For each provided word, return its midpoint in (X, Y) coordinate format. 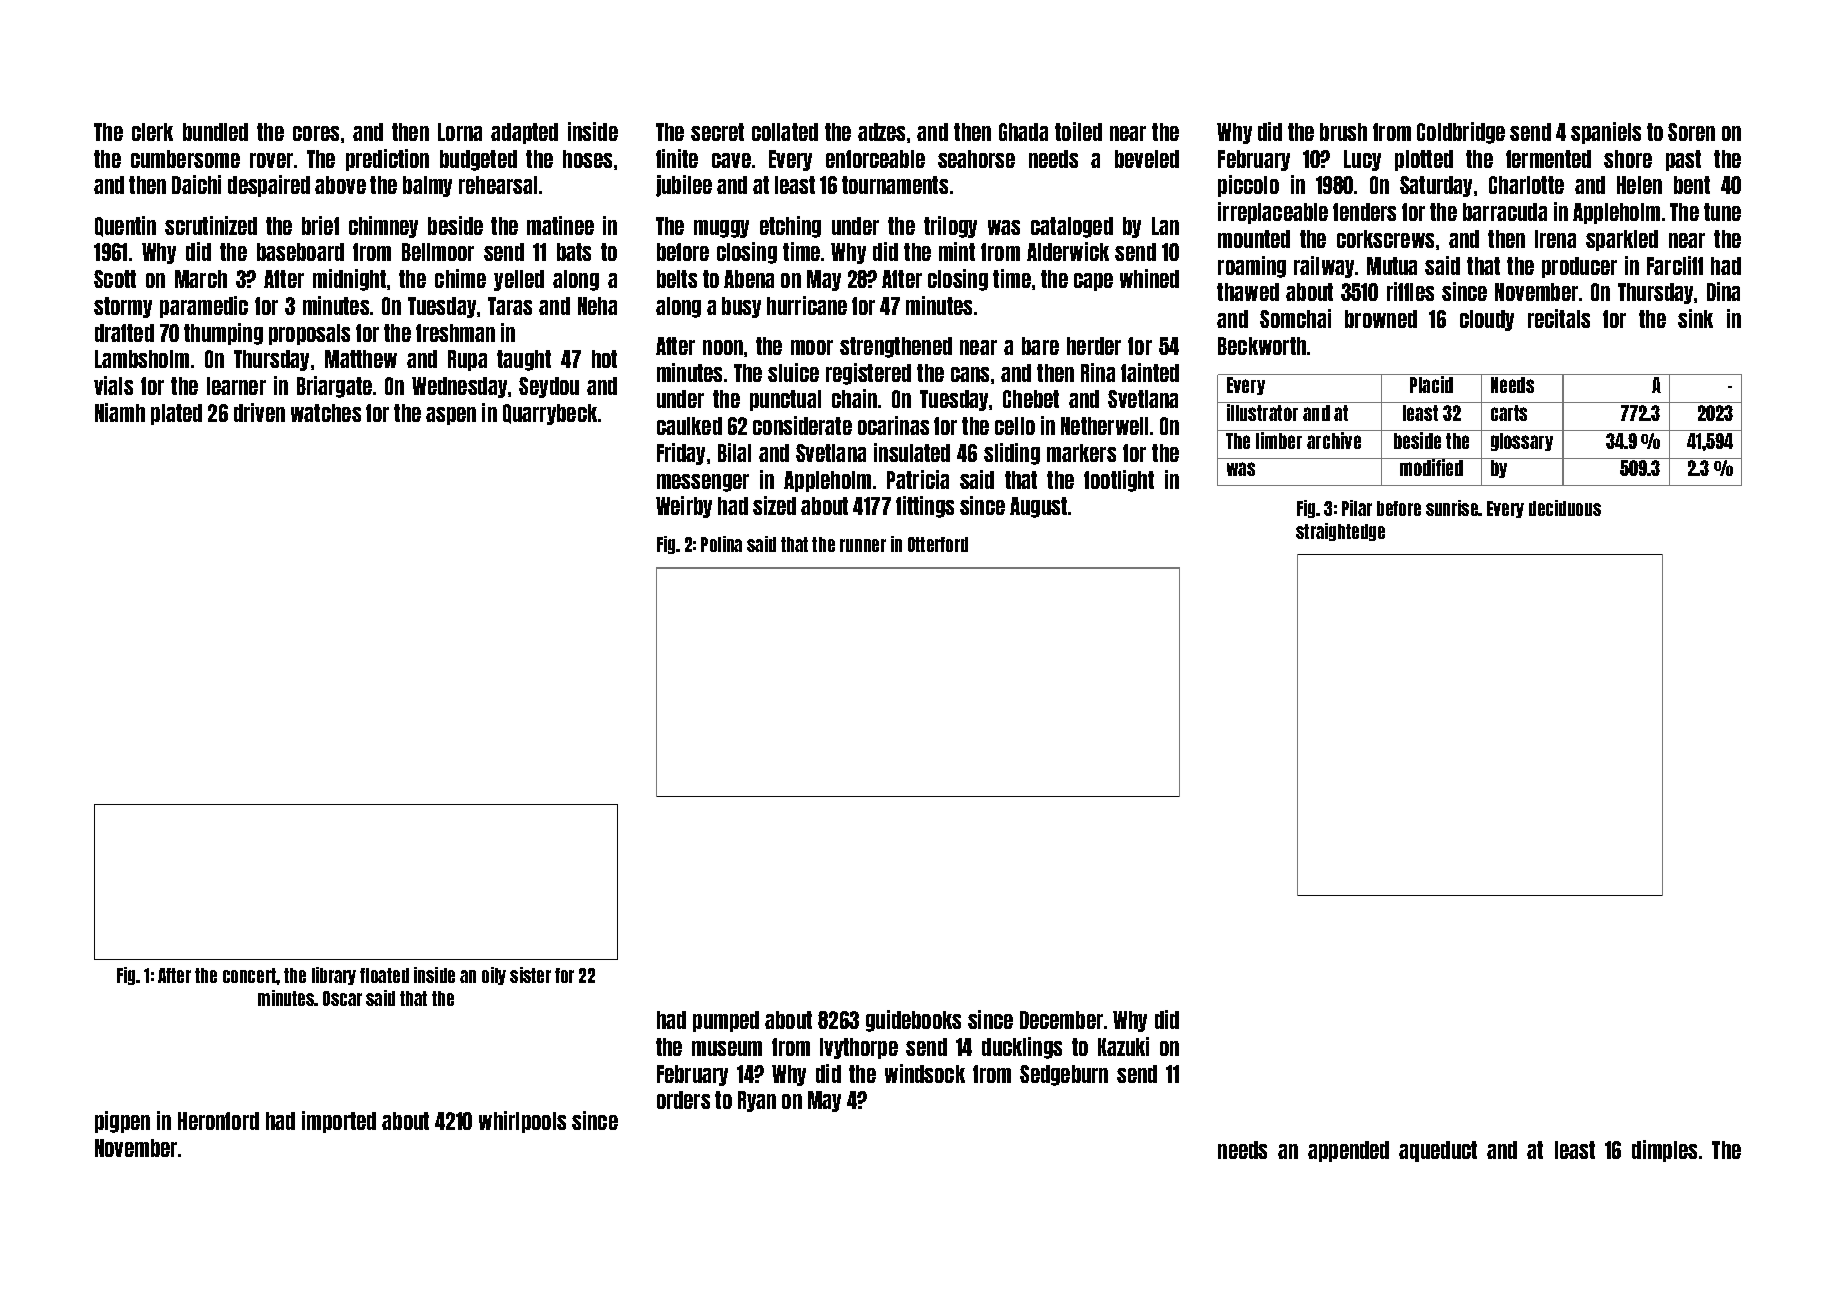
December (1061, 1020)
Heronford (218, 1121)
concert (249, 975)
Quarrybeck (550, 414)
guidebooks (913, 1021)
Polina (721, 544)
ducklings (1022, 1048)
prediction (387, 160)
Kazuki (1123, 1046)
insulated (912, 452)
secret (717, 132)
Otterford (938, 544)
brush (1343, 132)
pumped (726, 1021)
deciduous (1565, 508)
